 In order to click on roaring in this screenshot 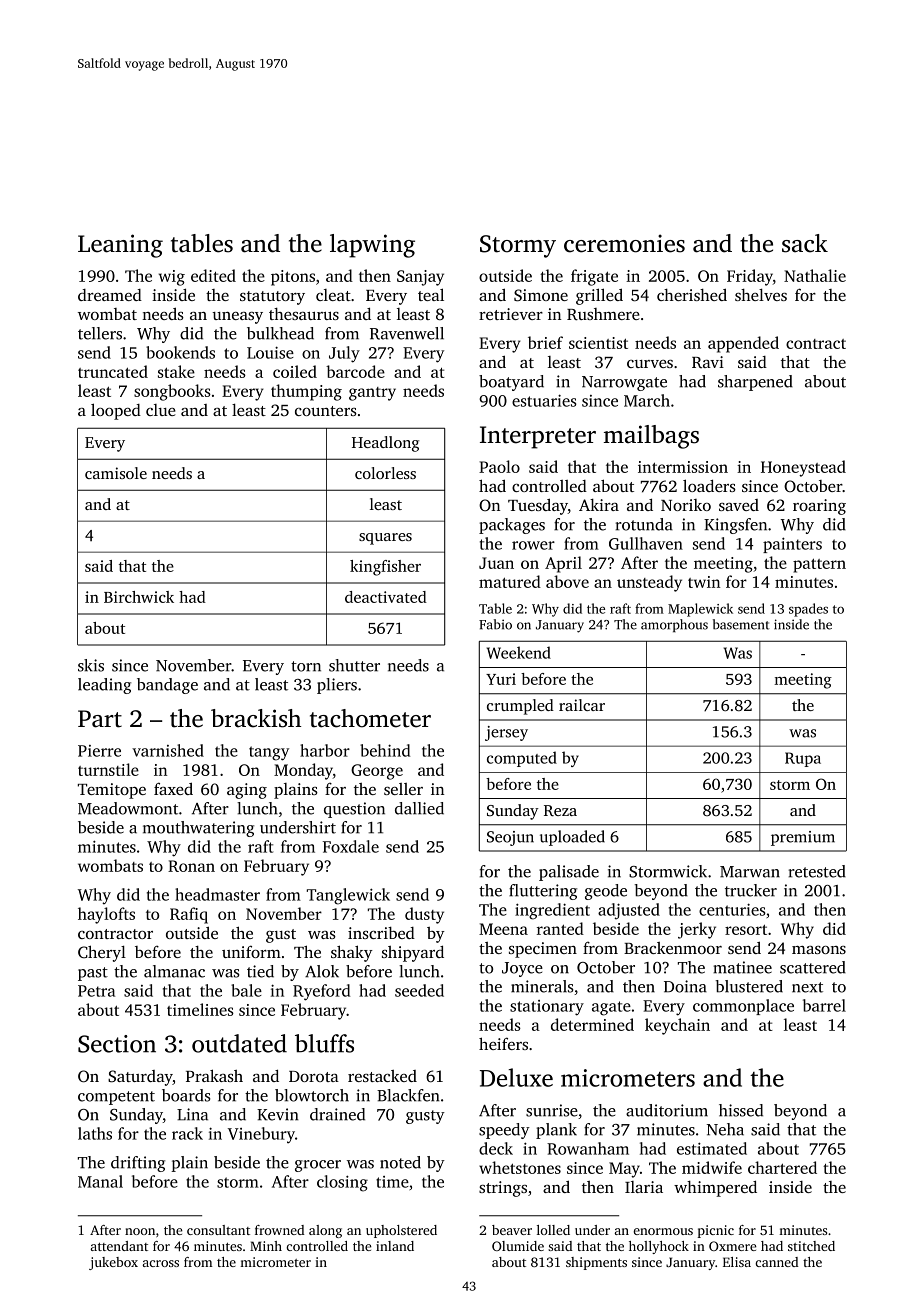, I will do `click(819, 507)`.
